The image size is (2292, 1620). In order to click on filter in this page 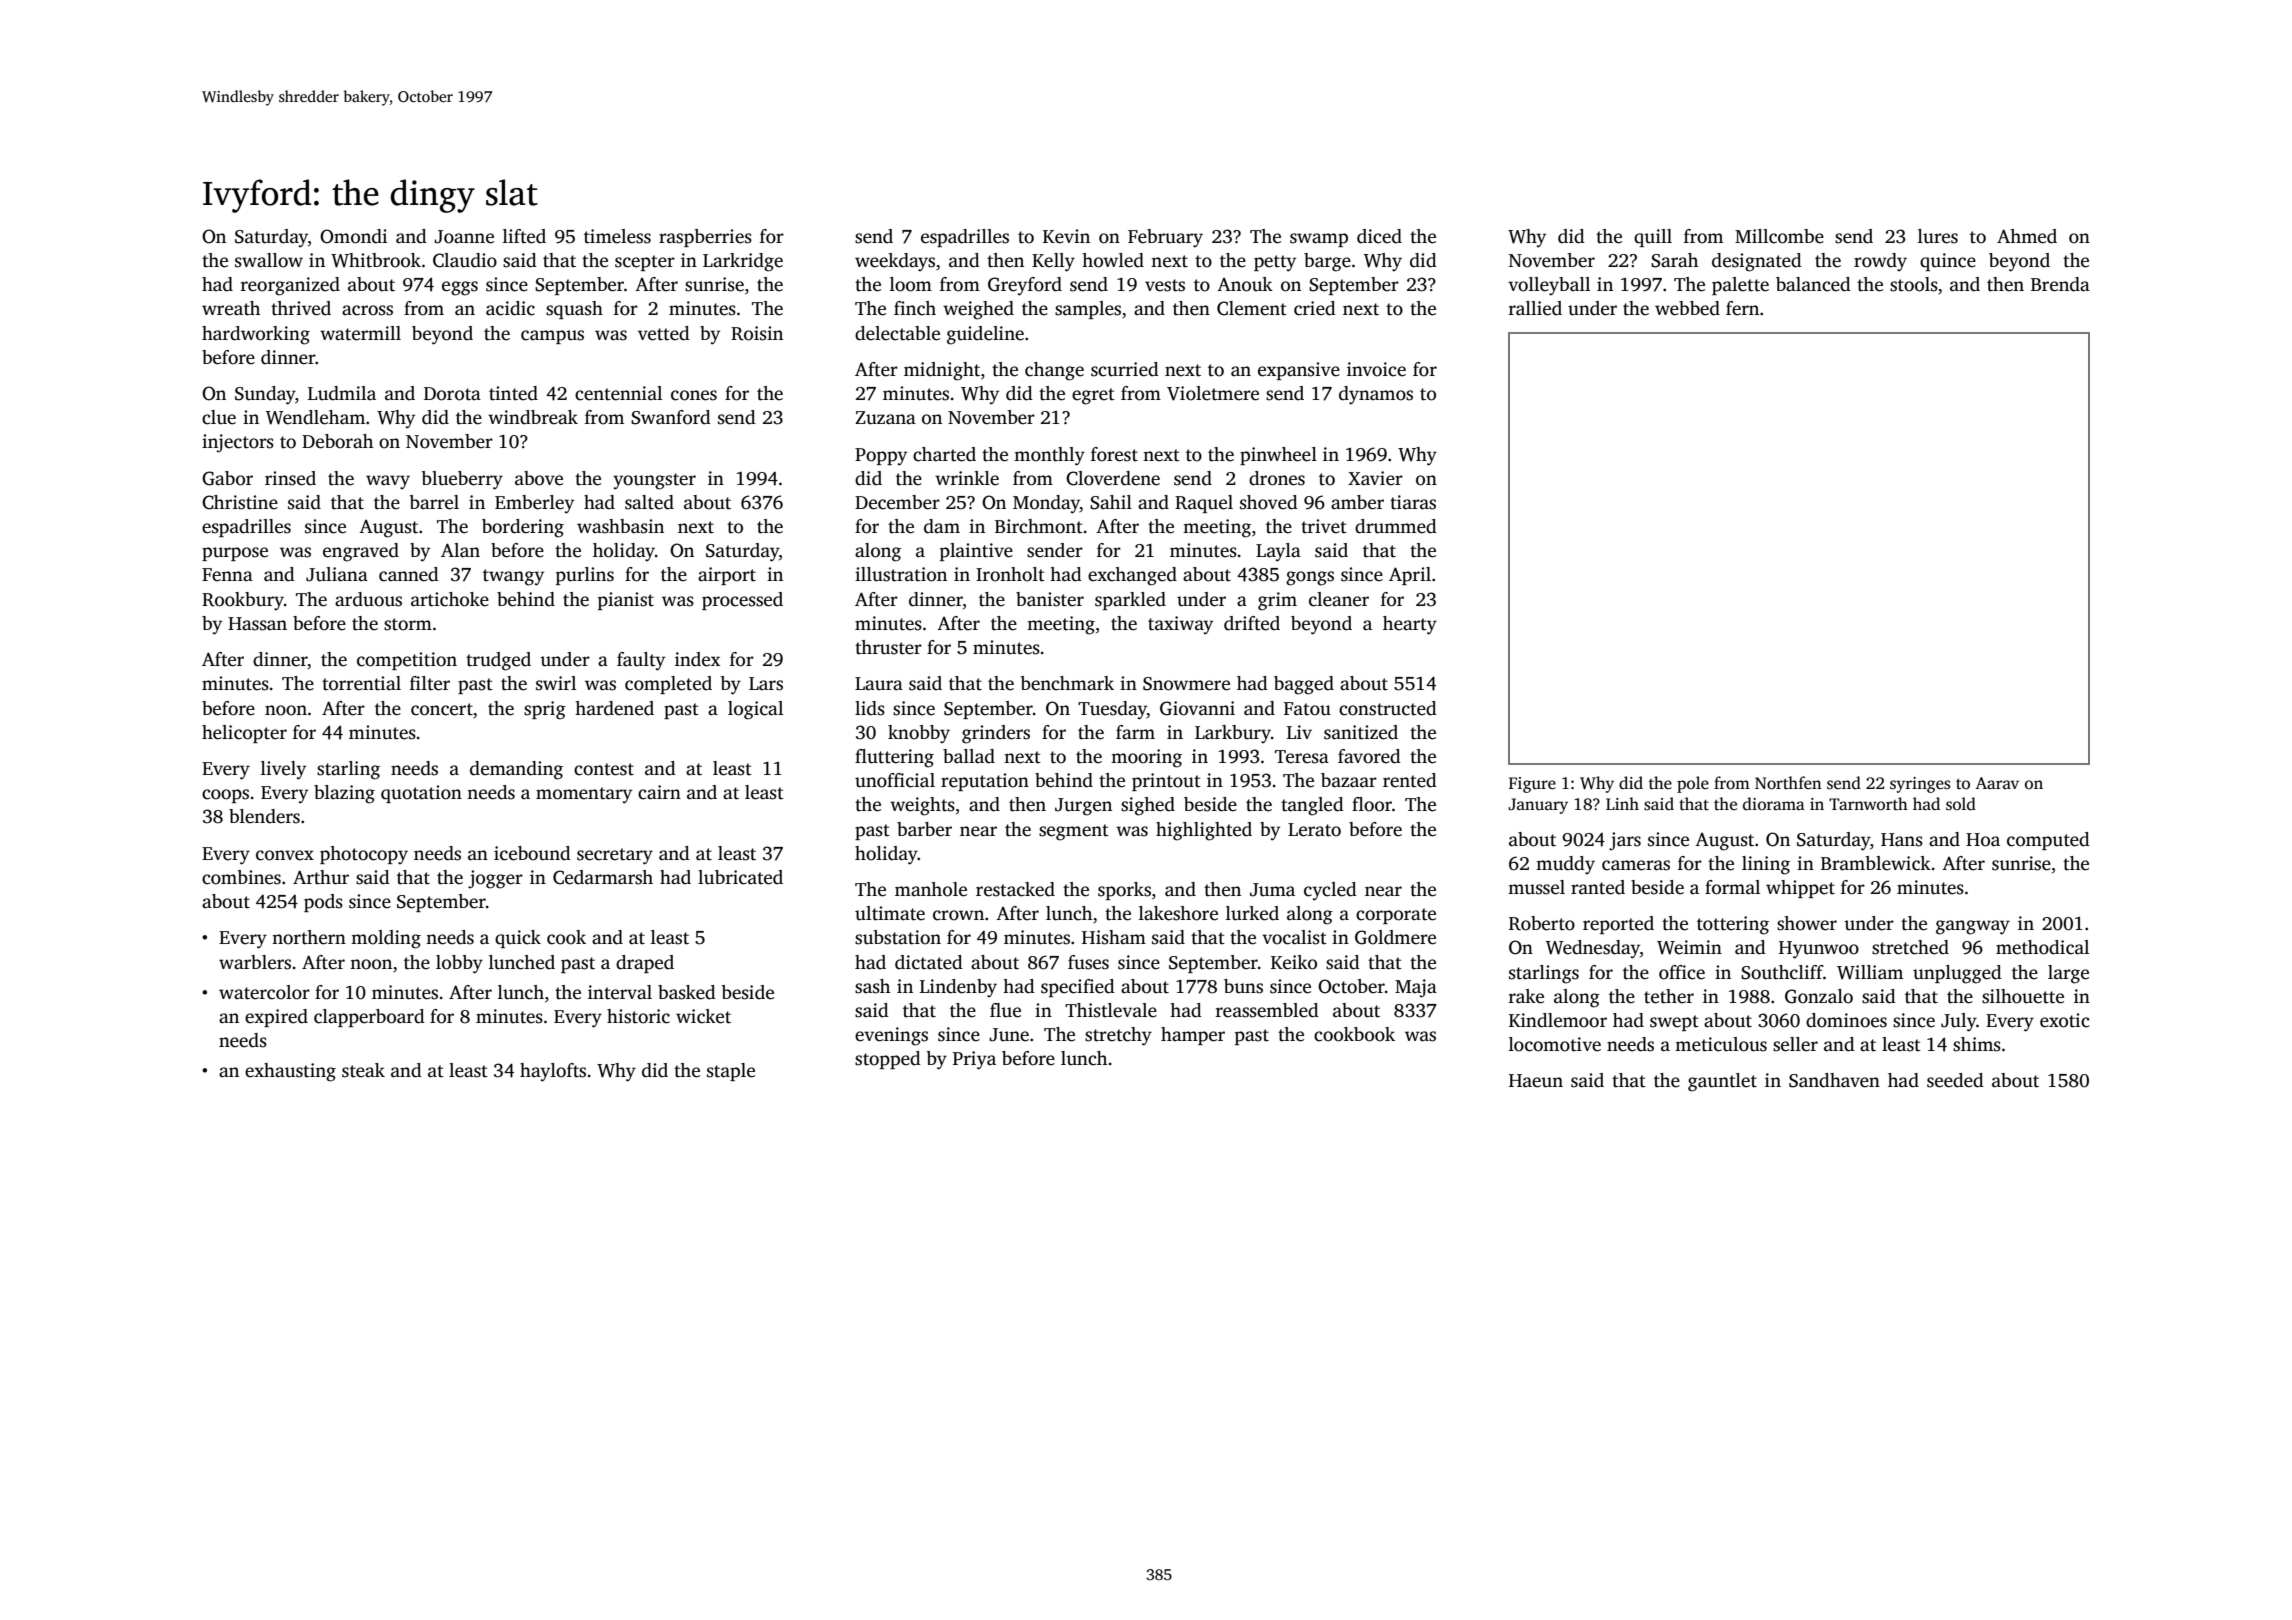, I will do `click(430, 683)`.
